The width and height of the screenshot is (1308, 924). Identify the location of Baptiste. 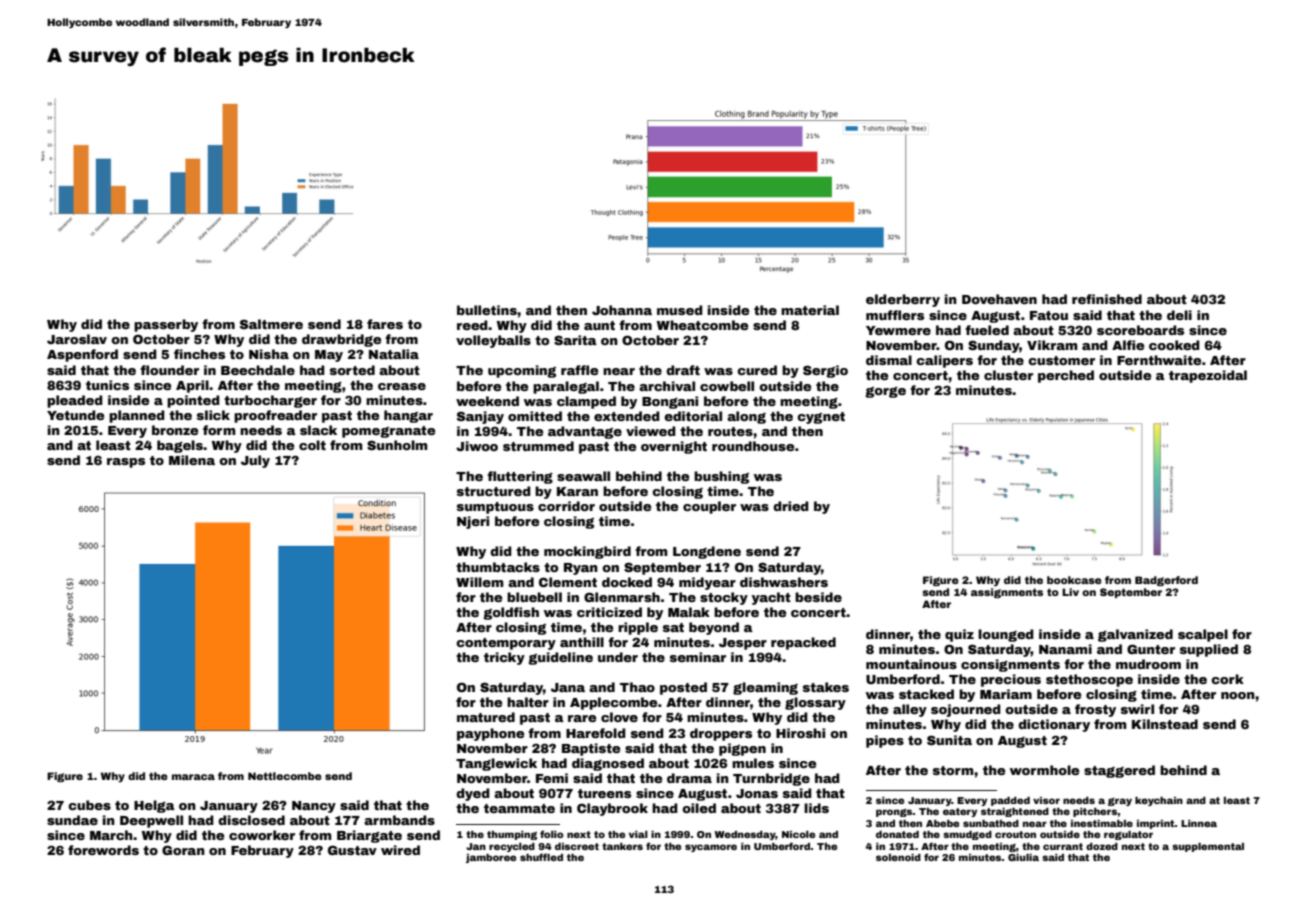
(591, 749).
